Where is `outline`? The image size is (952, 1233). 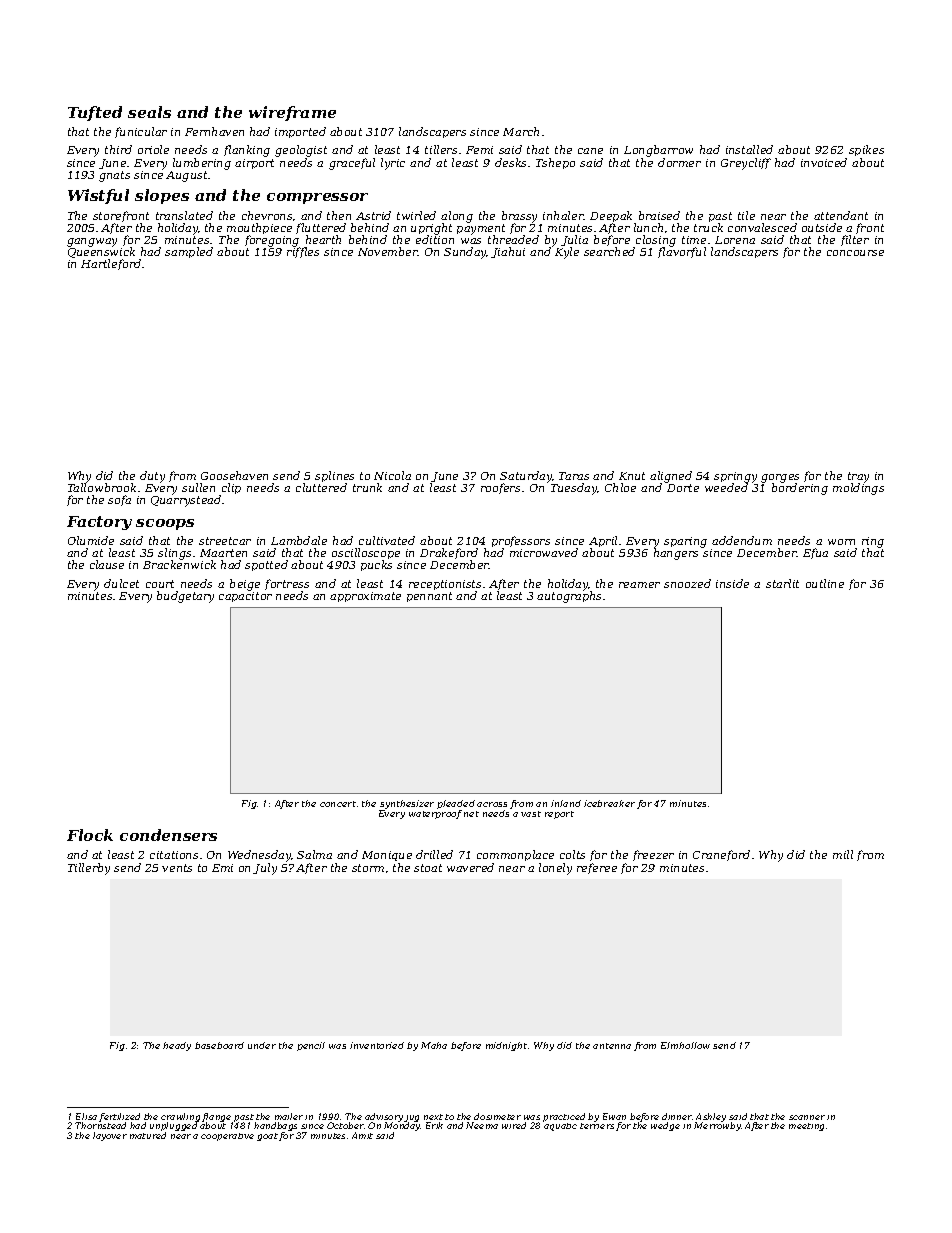
outline is located at coordinates (825, 583).
